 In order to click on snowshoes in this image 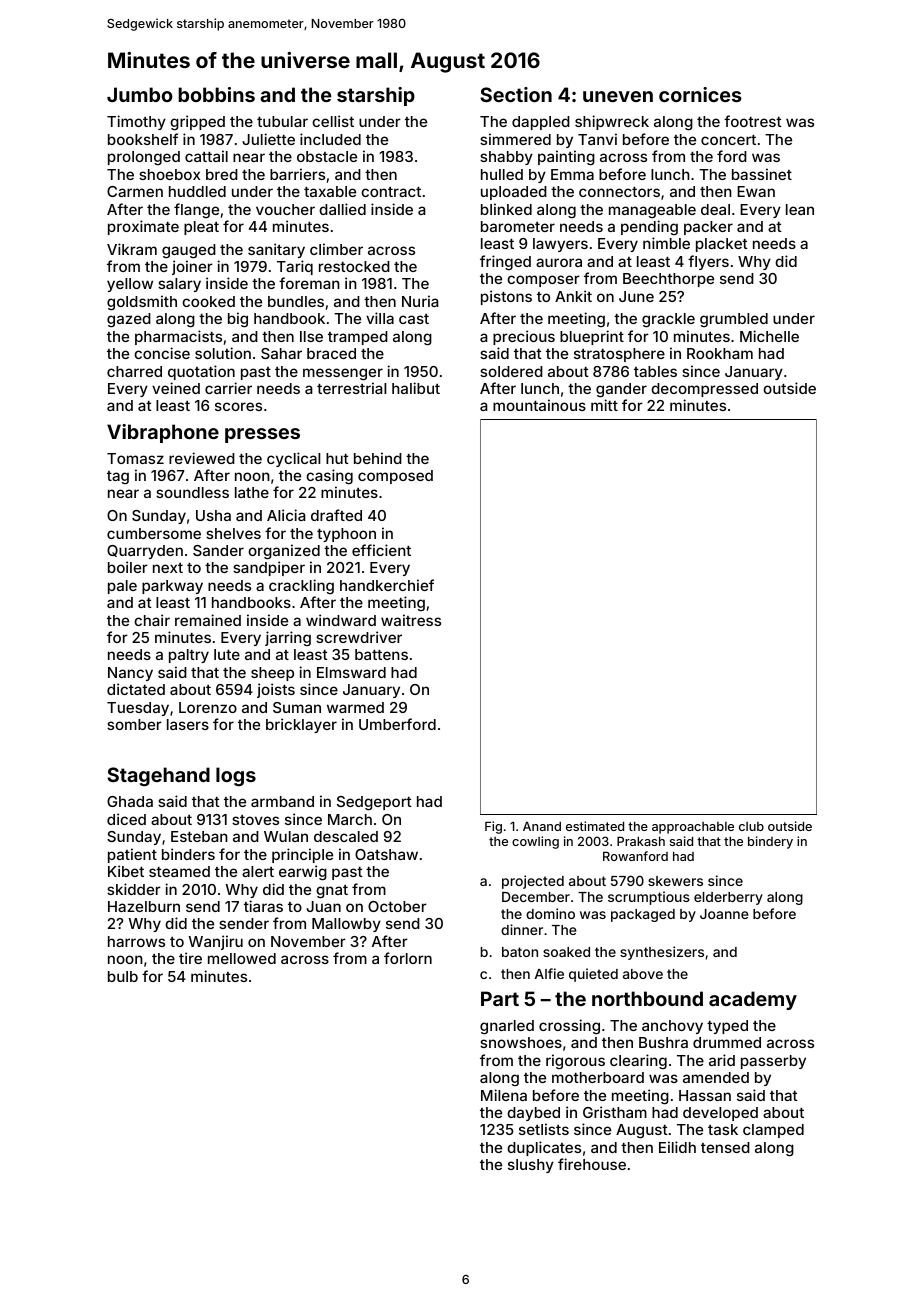, I will do `click(521, 1042)`.
